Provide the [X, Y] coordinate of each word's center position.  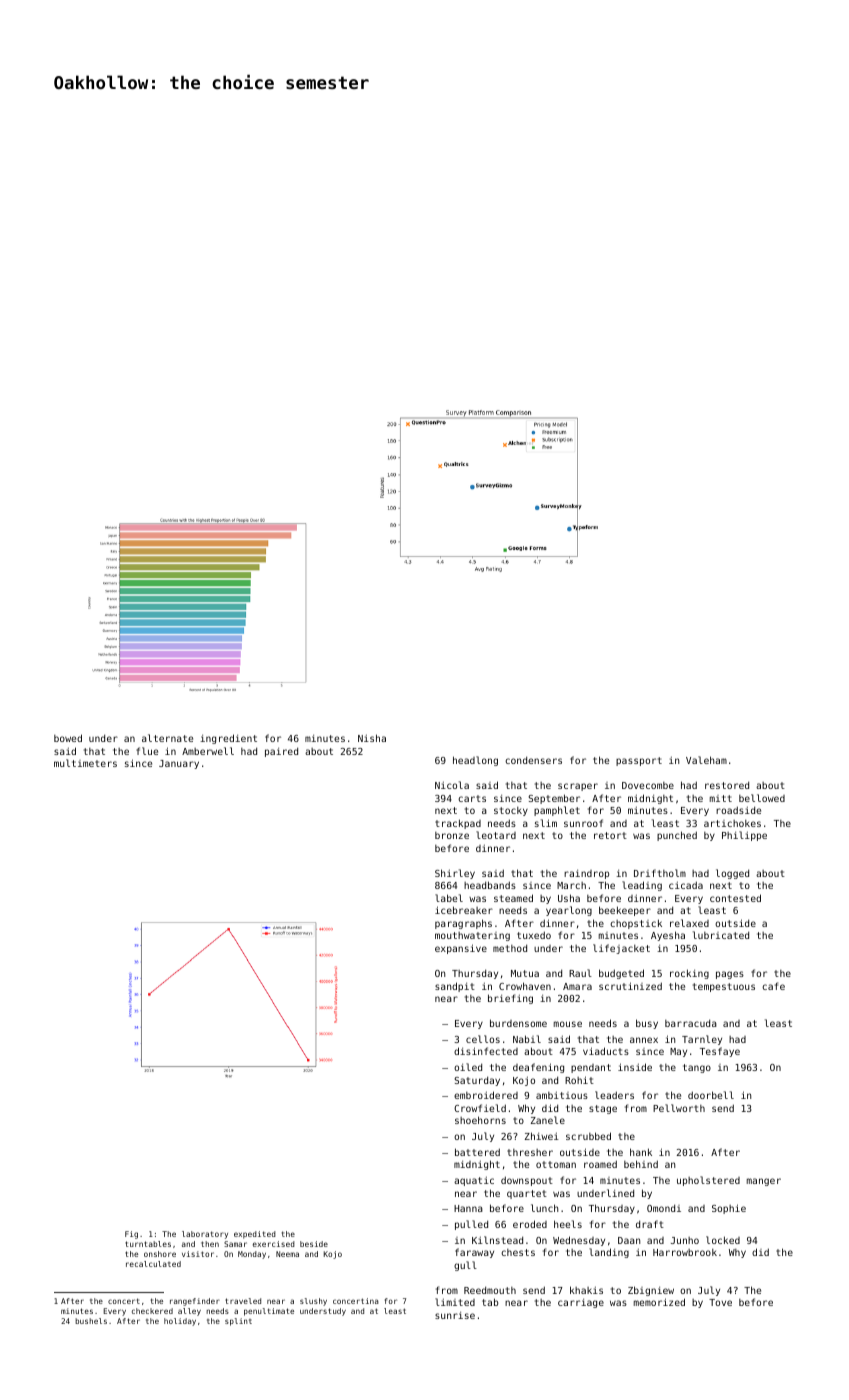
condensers [533, 760]
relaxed [689, 923]
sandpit [455, 987]
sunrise [455, 1315]
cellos [483, 1039]
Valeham [706, 760]
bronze [452, 835]
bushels [91, 1321]
